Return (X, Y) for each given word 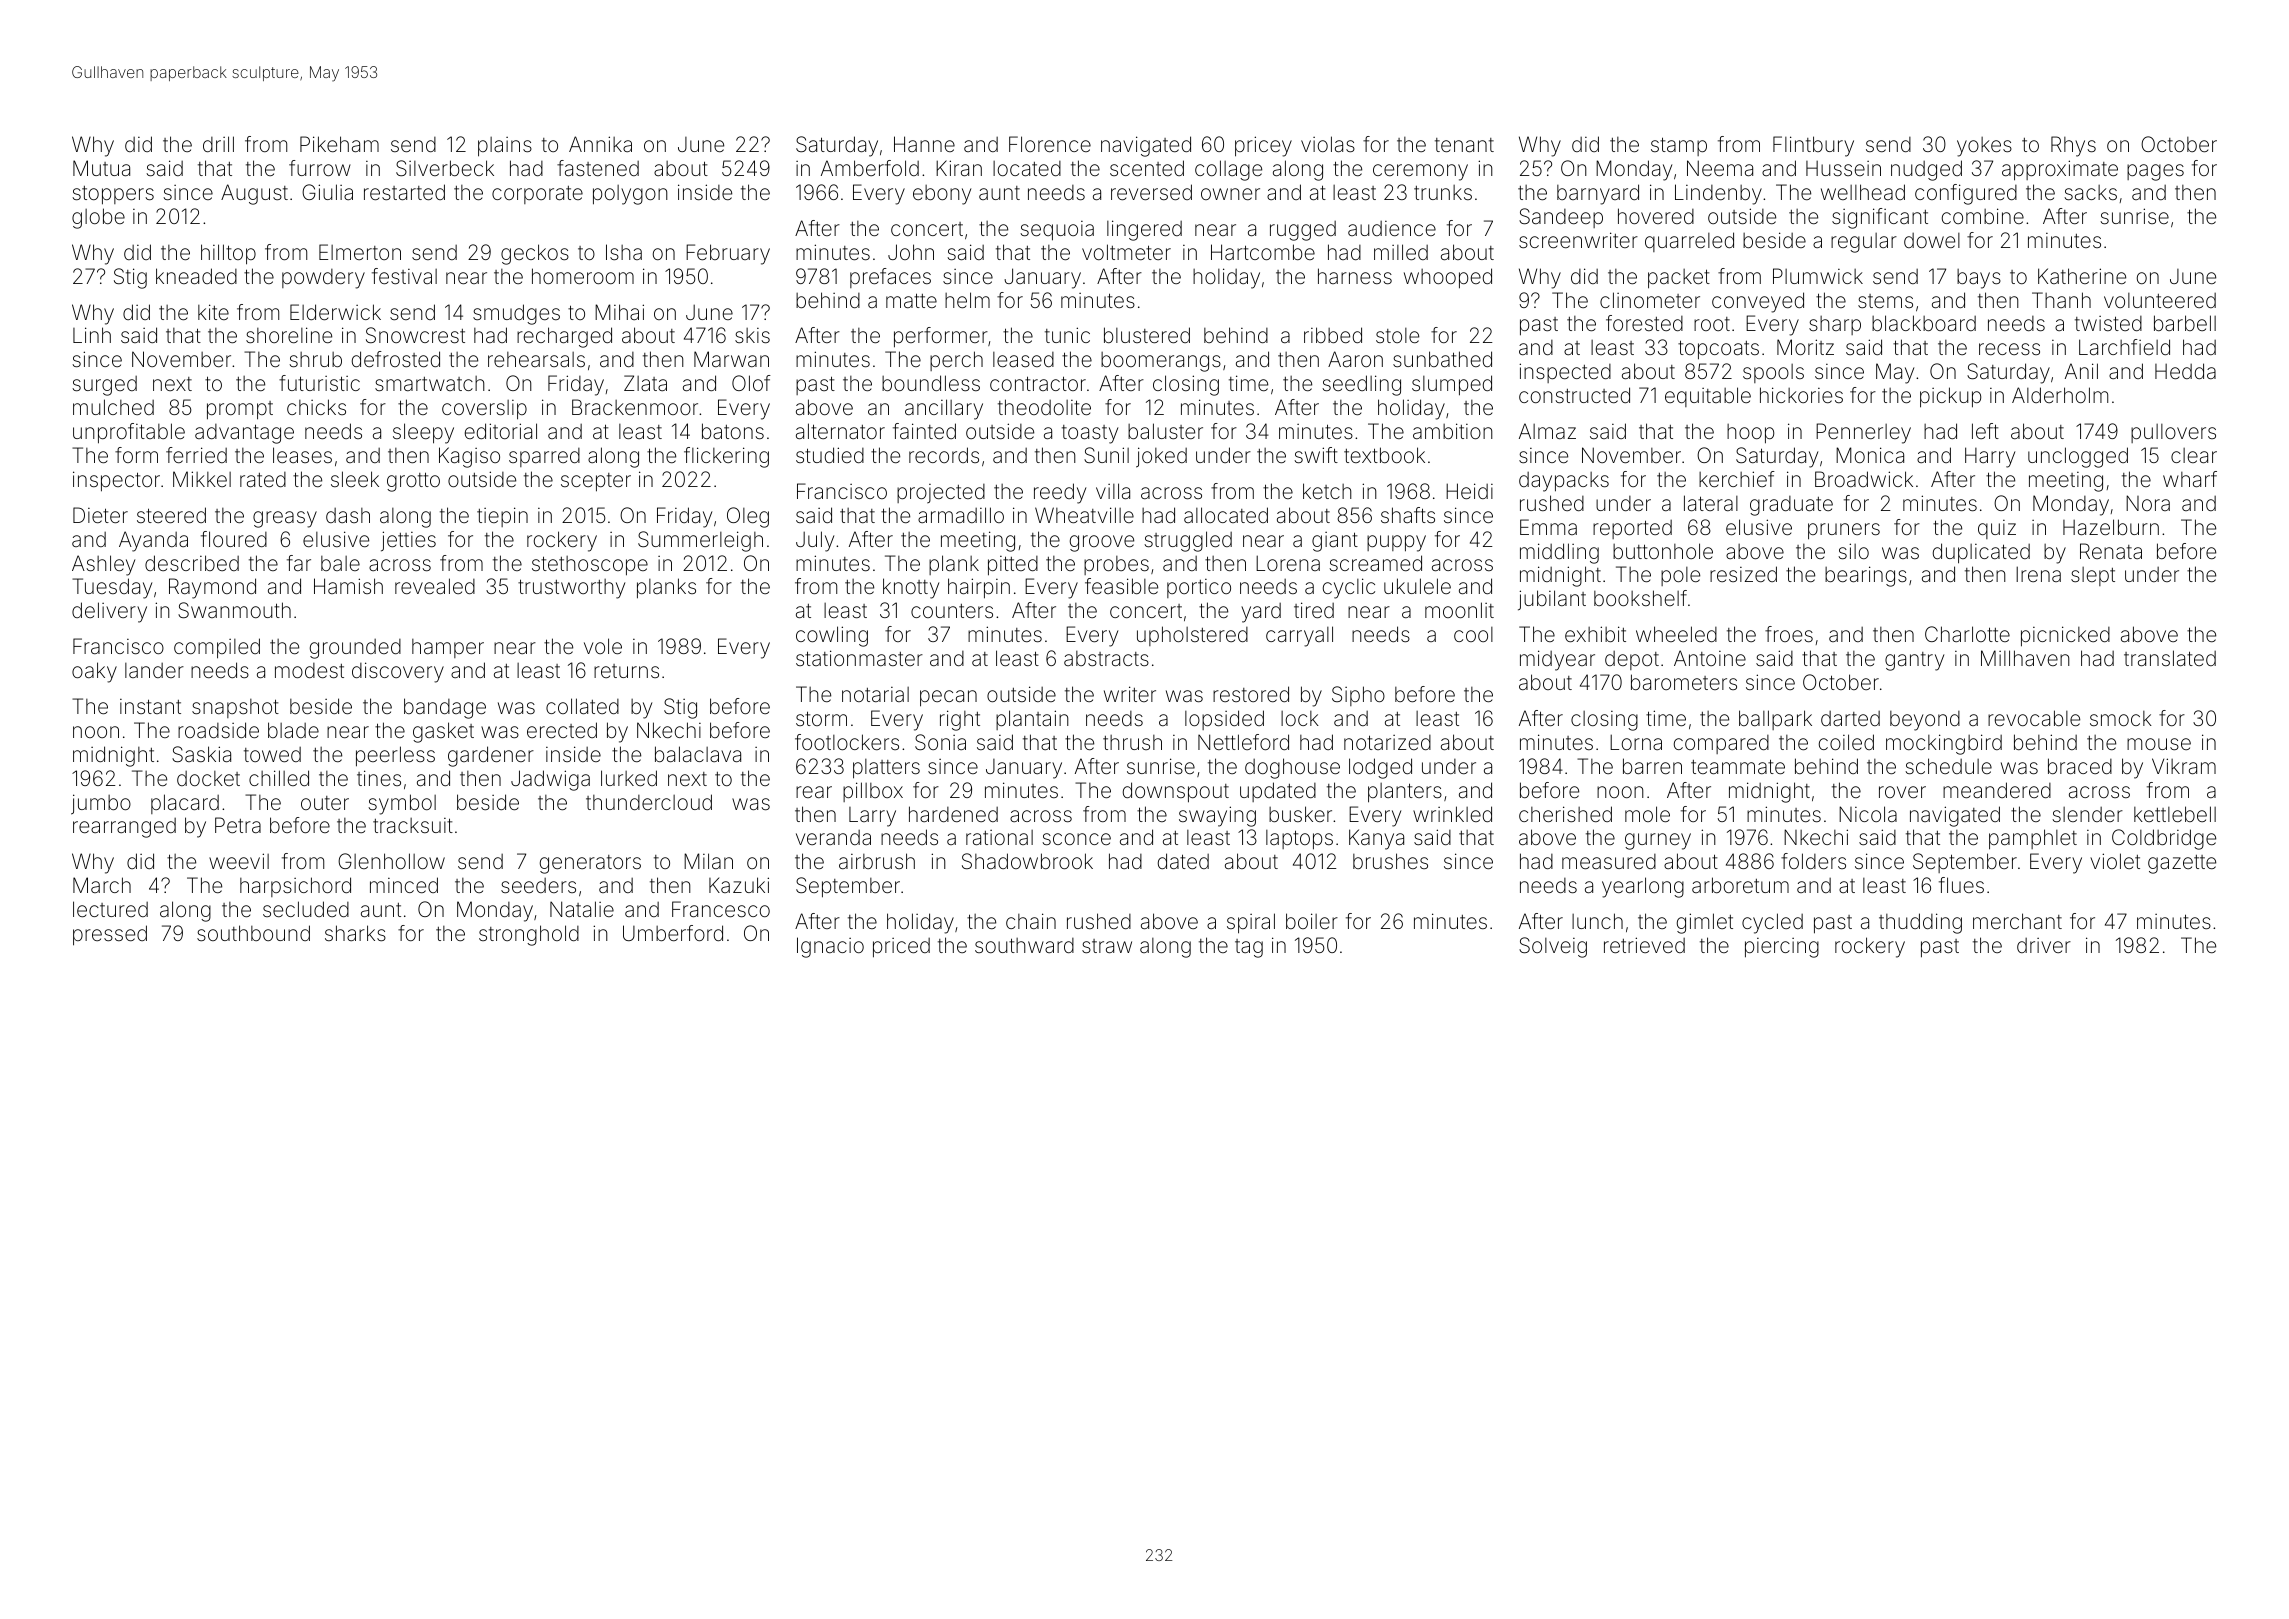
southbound (253, 933)
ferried (196, 455)
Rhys (2073, 146)
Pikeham (339, 144)
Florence (1050, 144)
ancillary (944, 409)
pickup (1950, 397)
